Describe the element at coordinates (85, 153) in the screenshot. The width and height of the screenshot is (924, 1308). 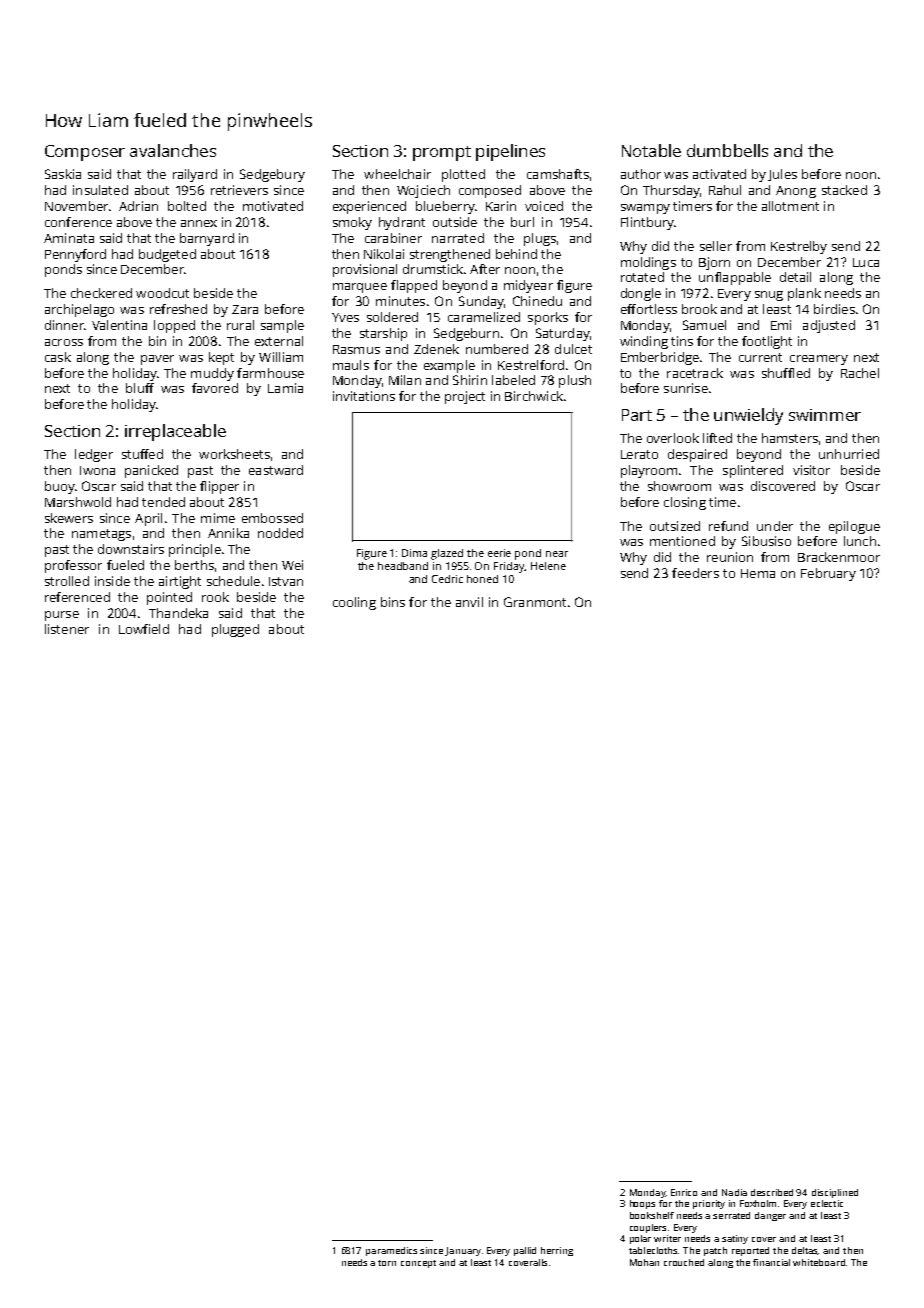
I see `Composer` at that location.
